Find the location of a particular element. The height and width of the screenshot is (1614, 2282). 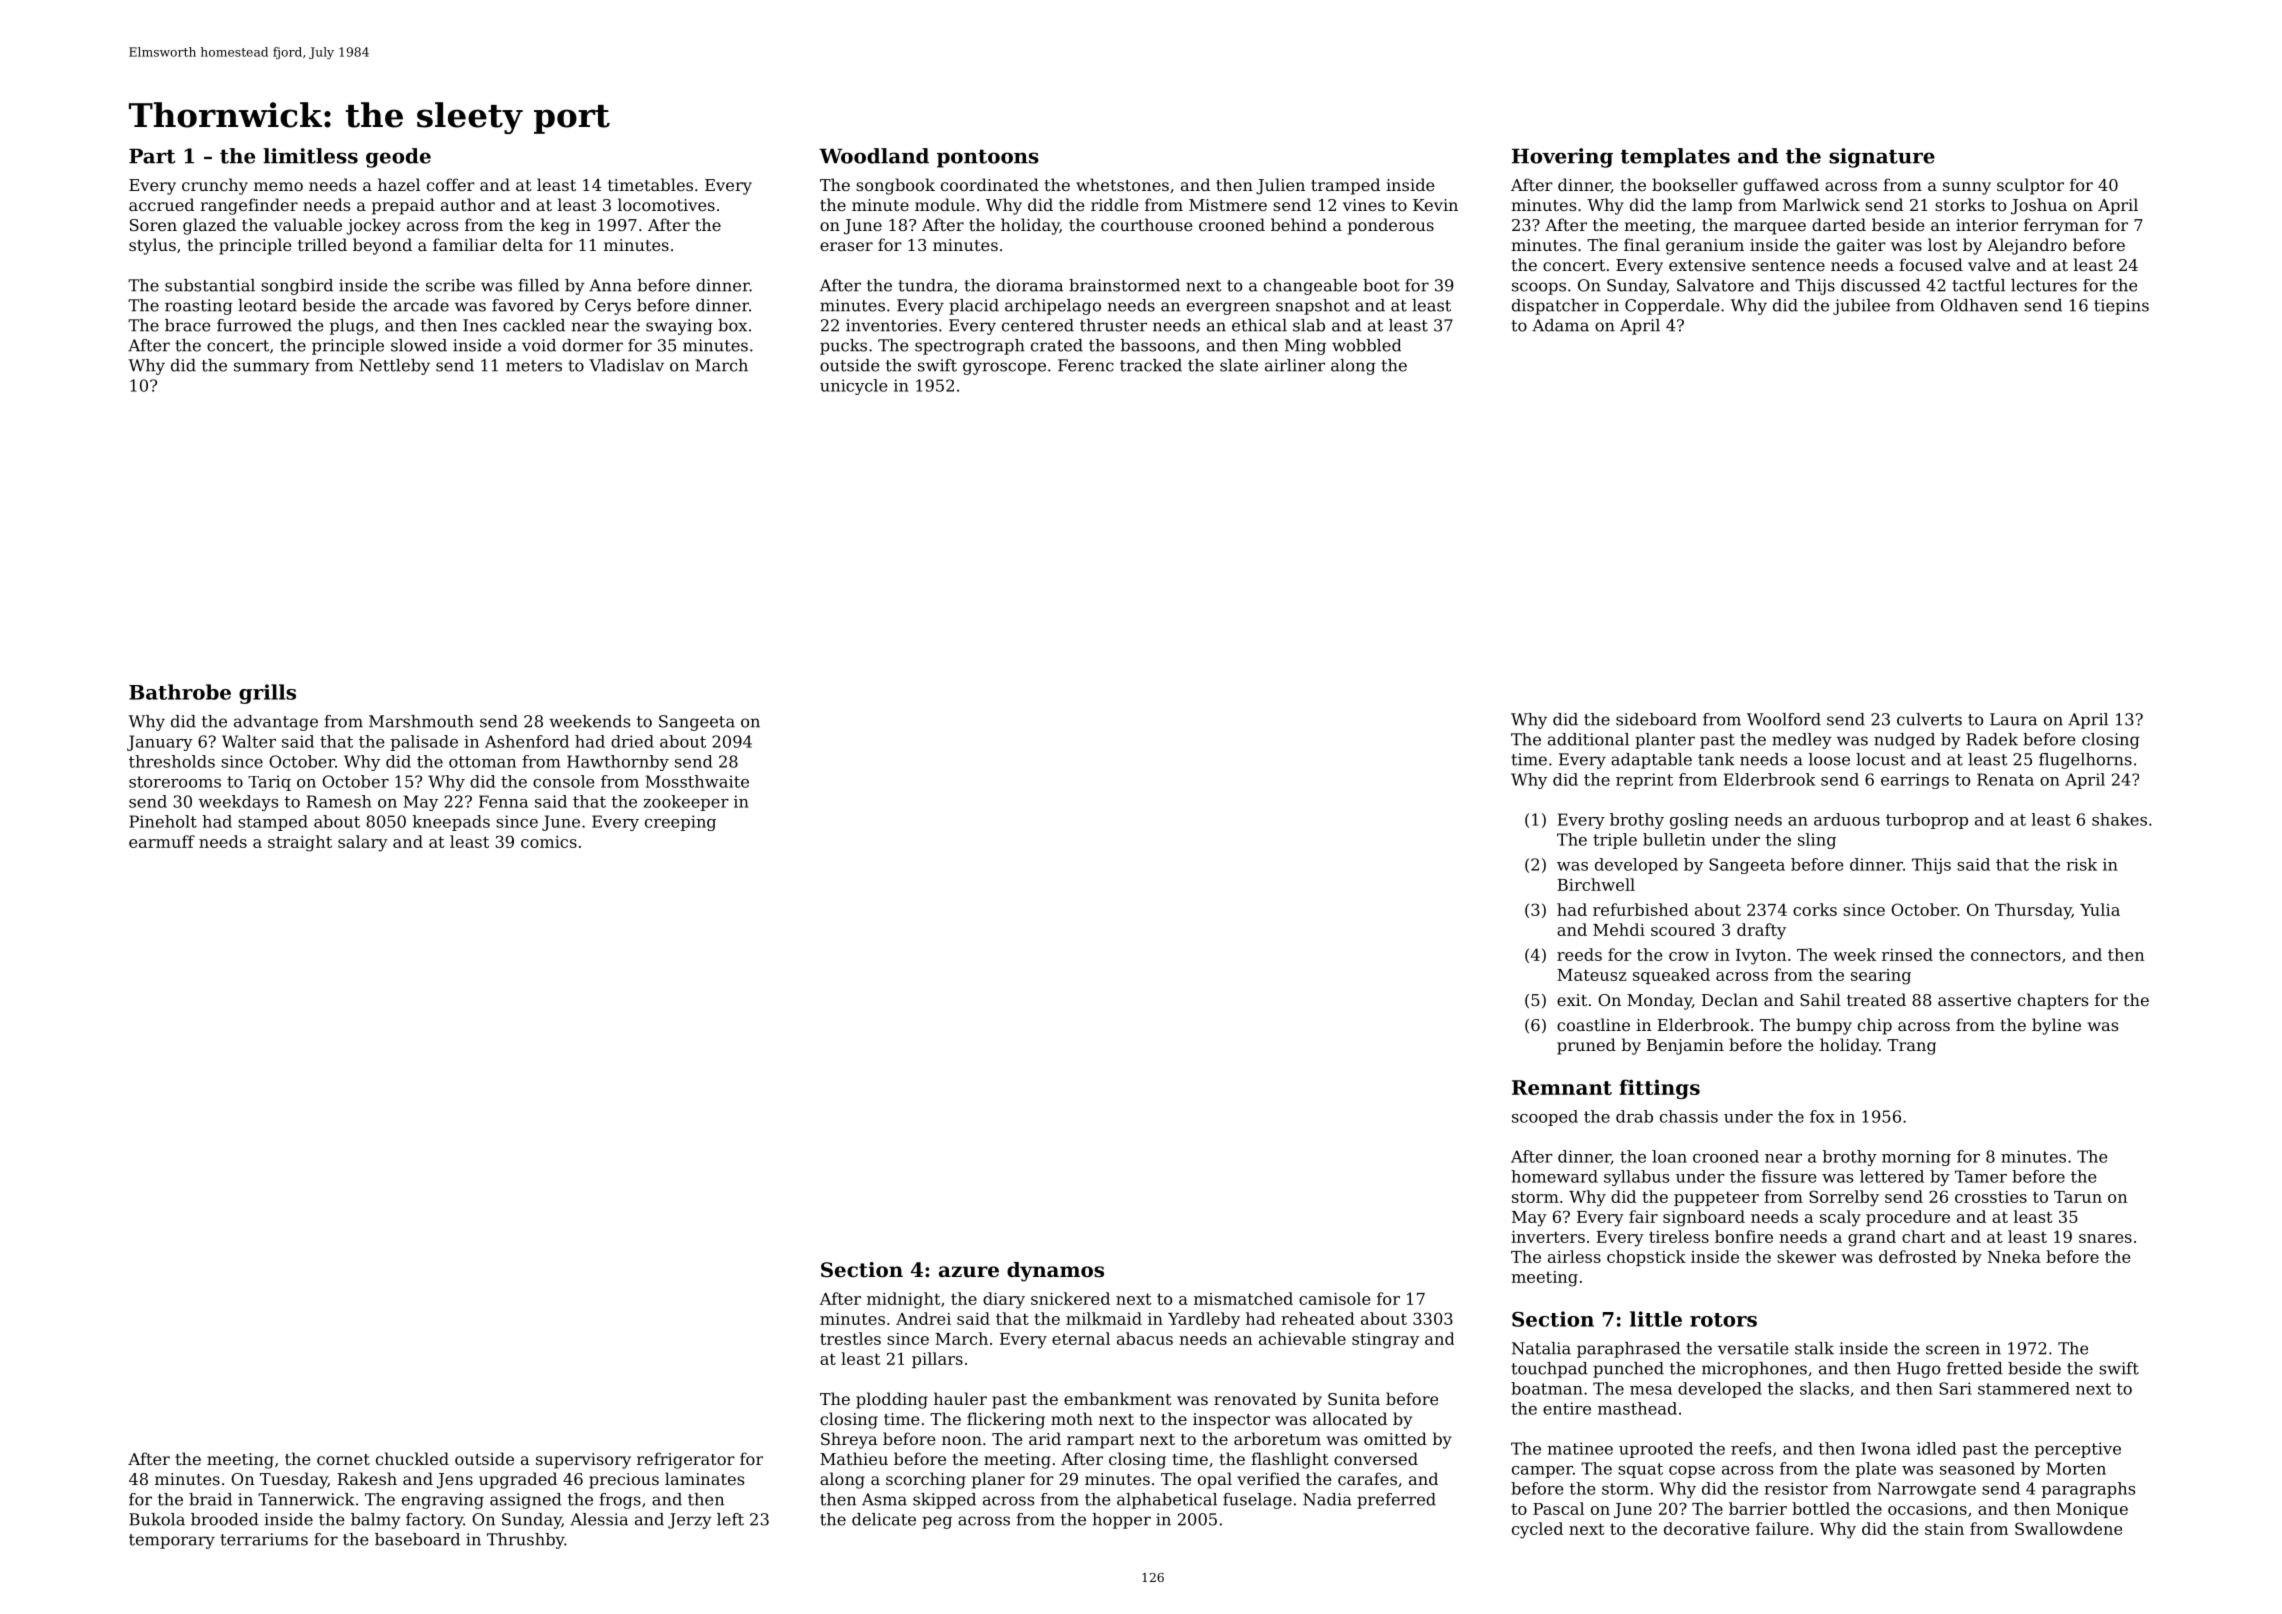

Laura is located at coordinates (2013, 719).
